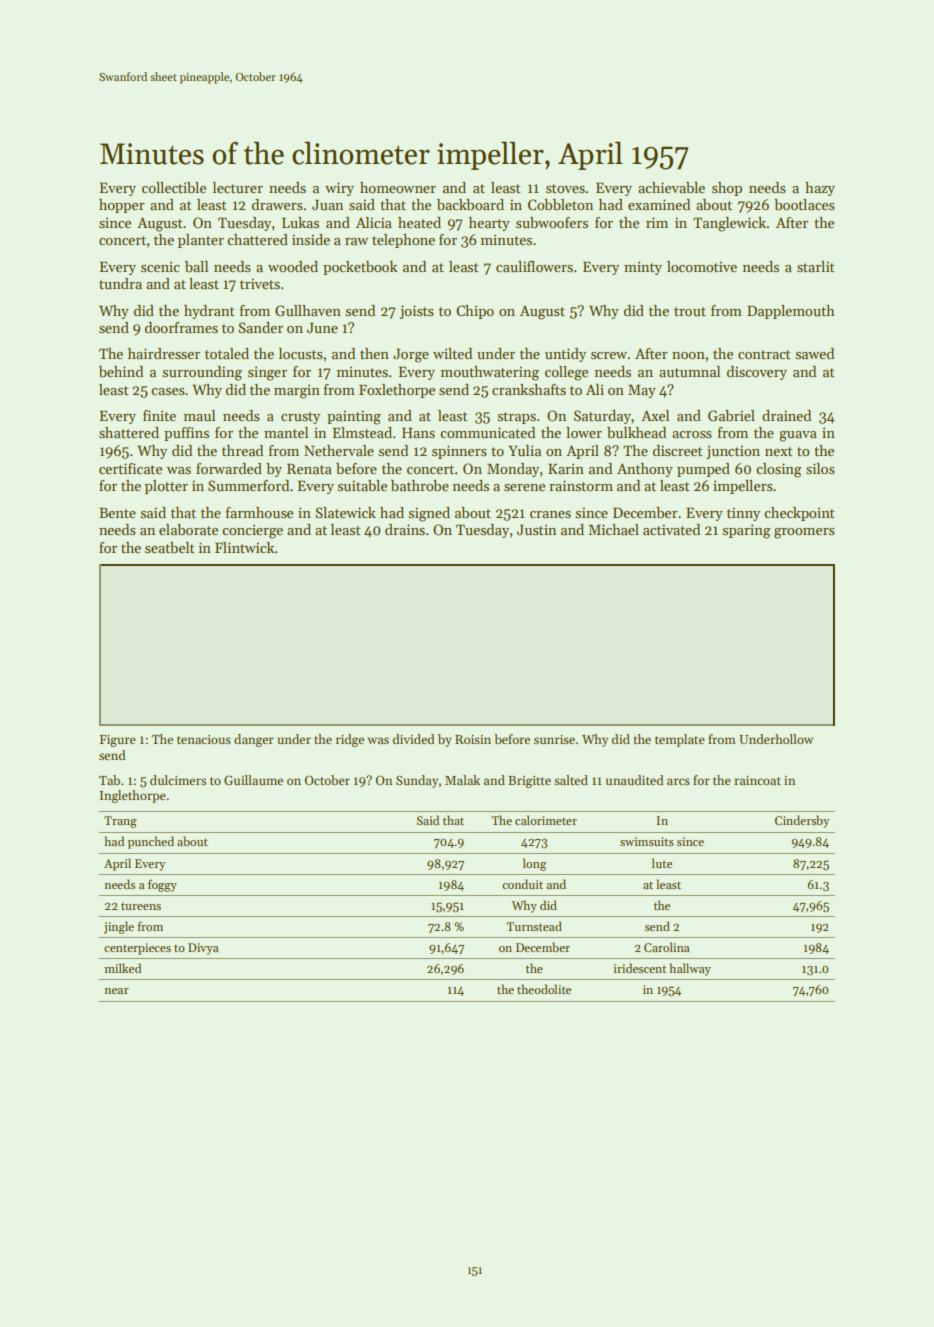 The width and height of the screenshot is (934, 1327). I want to click on behind, so click(121, 371).
